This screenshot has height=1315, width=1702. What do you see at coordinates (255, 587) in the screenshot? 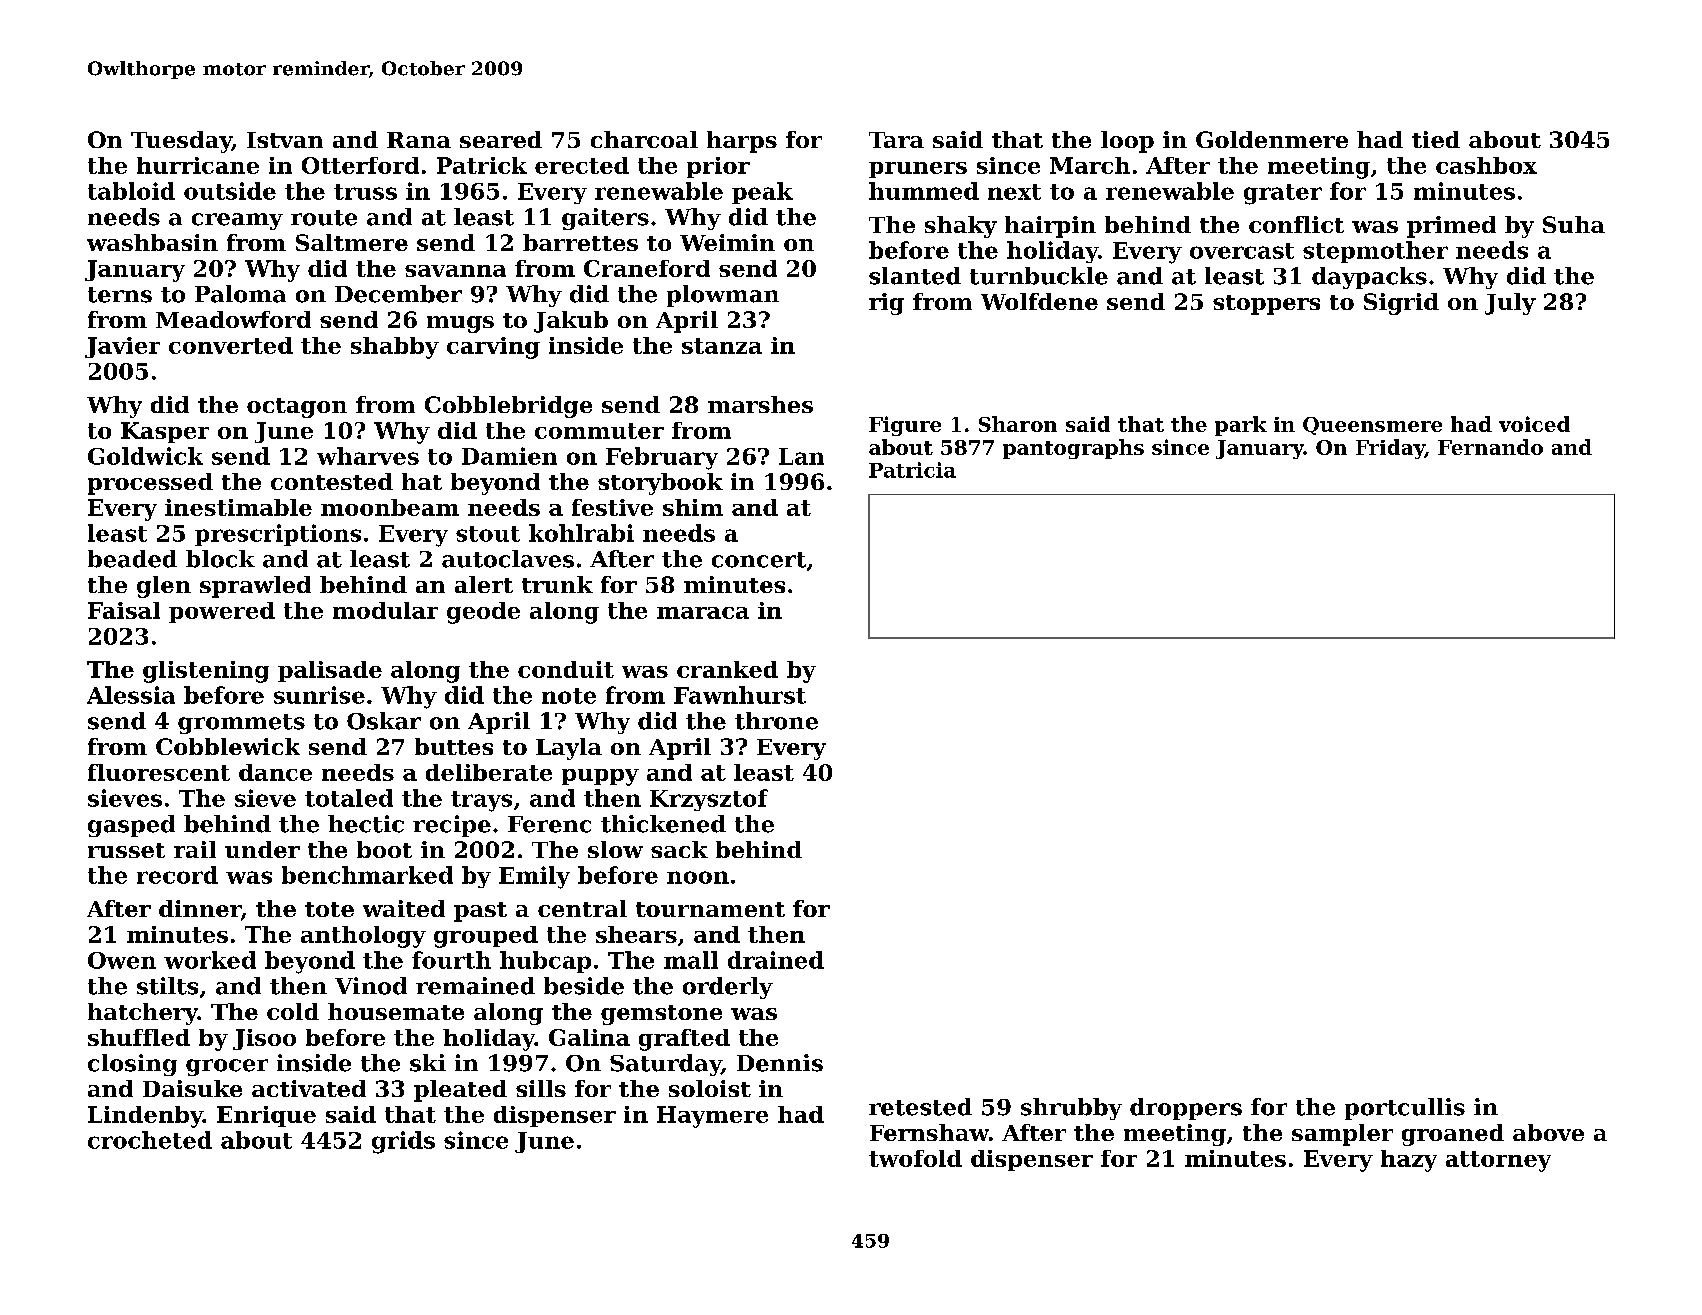
I see `sprawled` at bounding box center [255, 587].
